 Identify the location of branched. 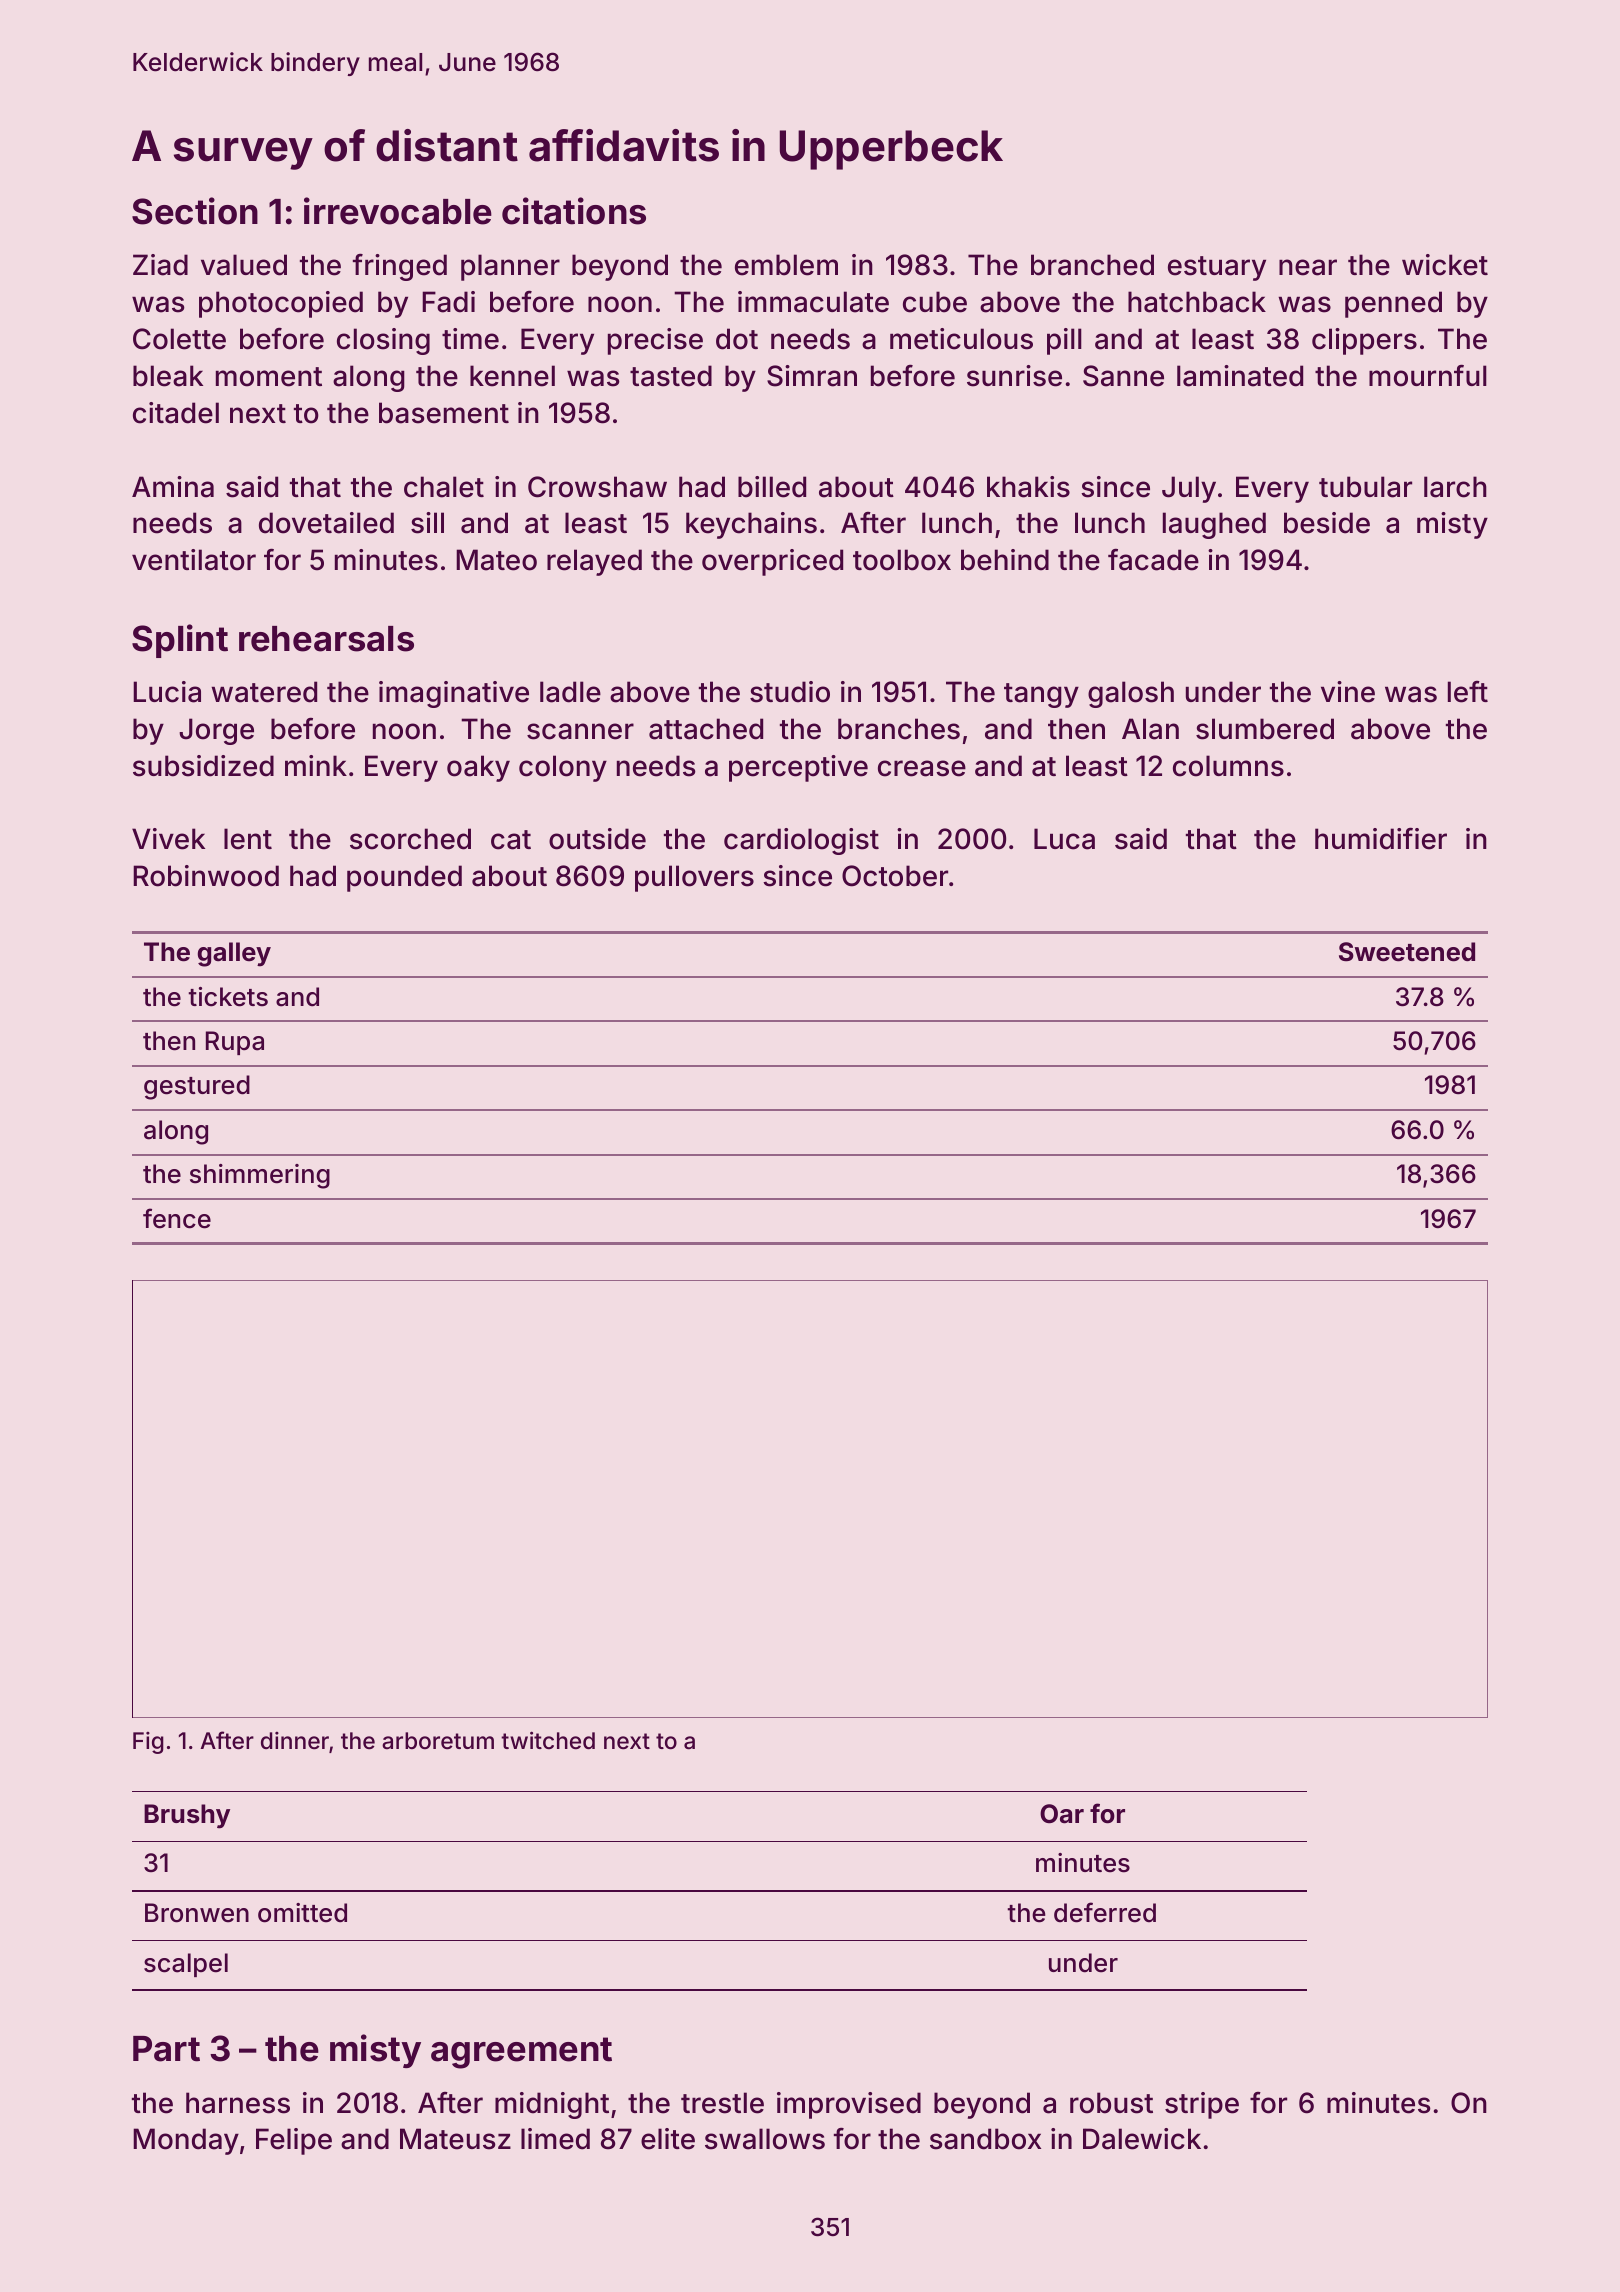
(1092, 265).
